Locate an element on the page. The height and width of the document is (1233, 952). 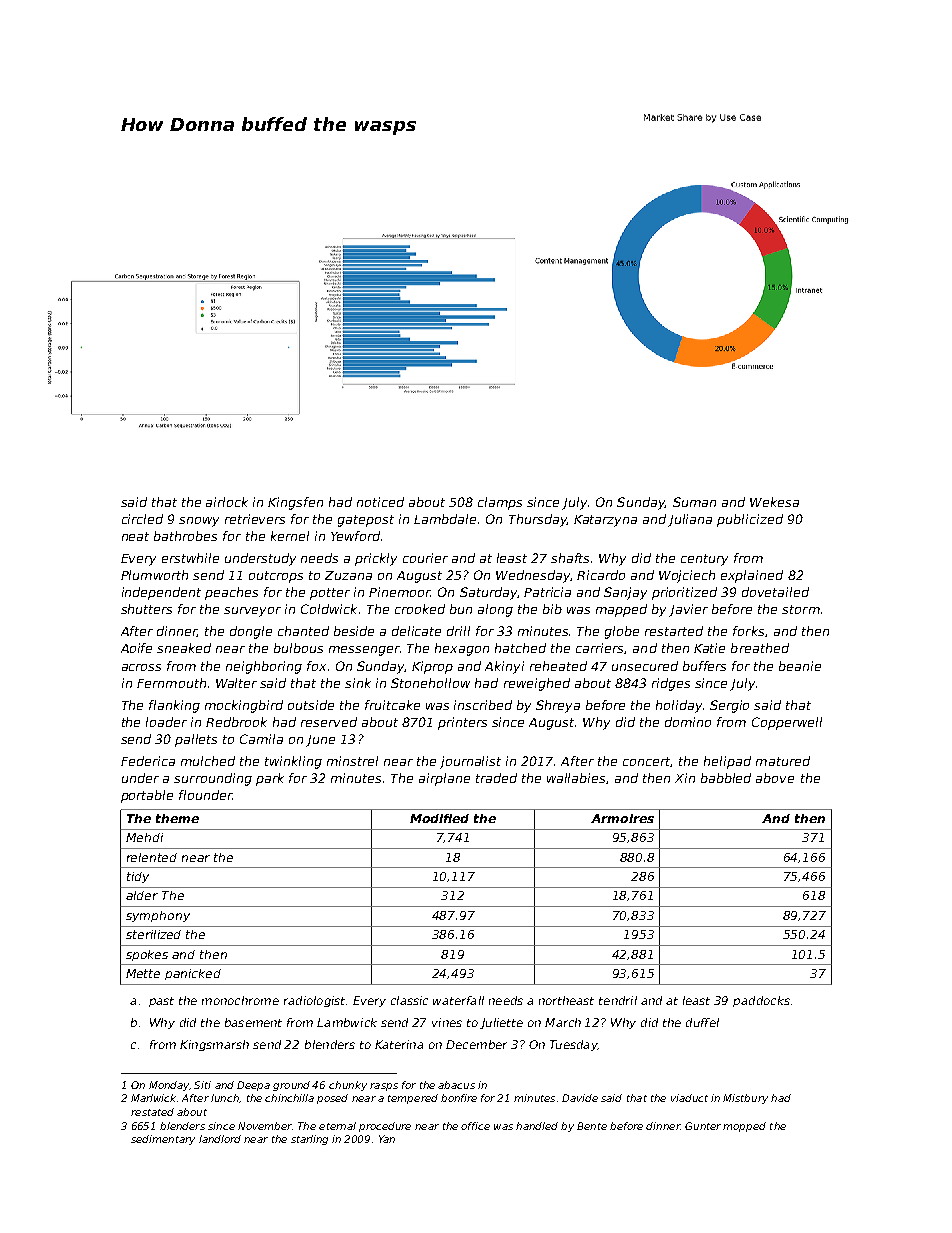
wallabies is located at coordinates (576, 778).
